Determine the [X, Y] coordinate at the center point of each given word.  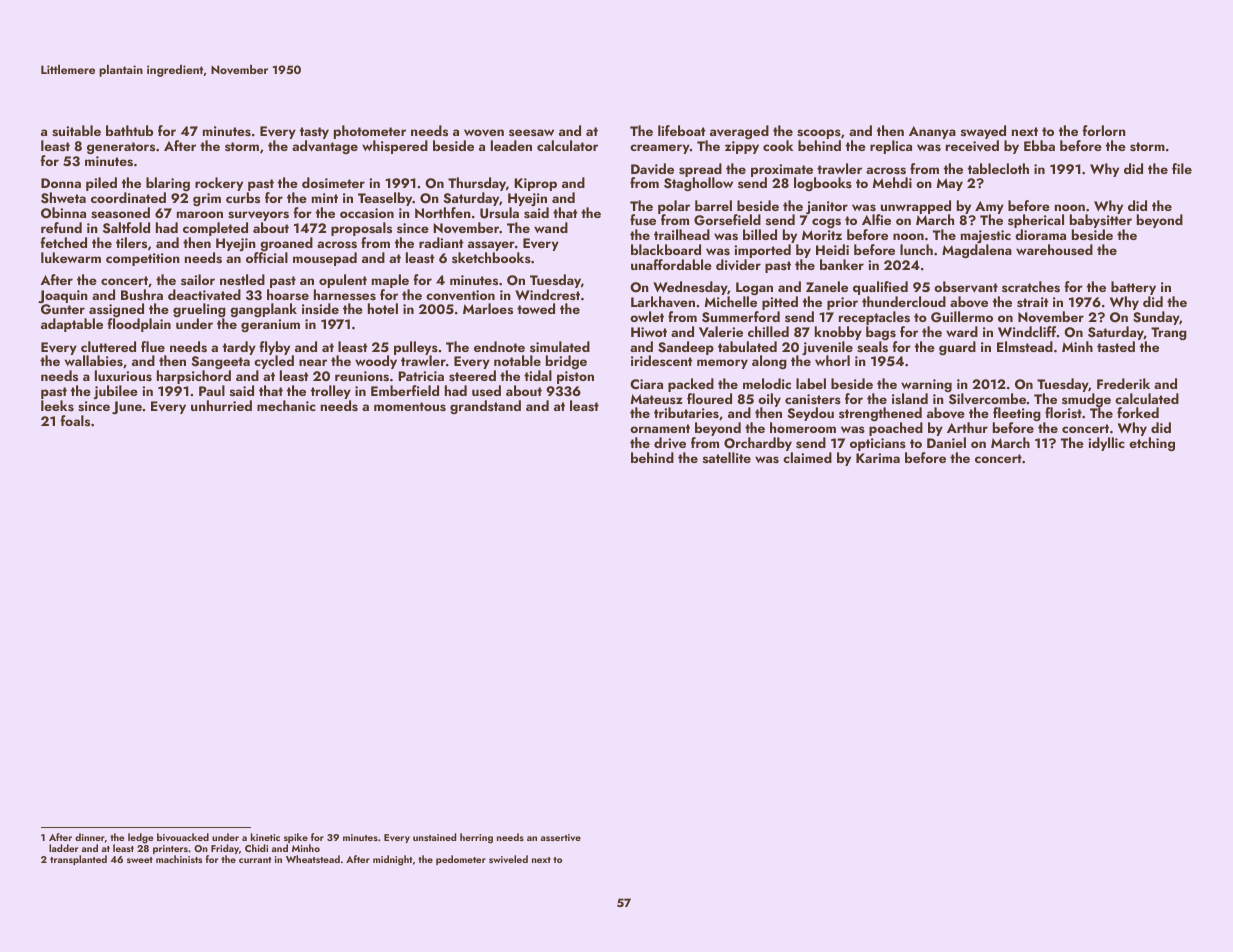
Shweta [63, 198]
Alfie [876, 219]
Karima [878, 458]
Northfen [443, 212]
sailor [198, 279]
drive [670, 443]
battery [1133, 288]
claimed [807, 457]
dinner [90, 837]
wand [551, 227]
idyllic [1106, 444]
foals [75, 420]
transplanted [78, 860]
